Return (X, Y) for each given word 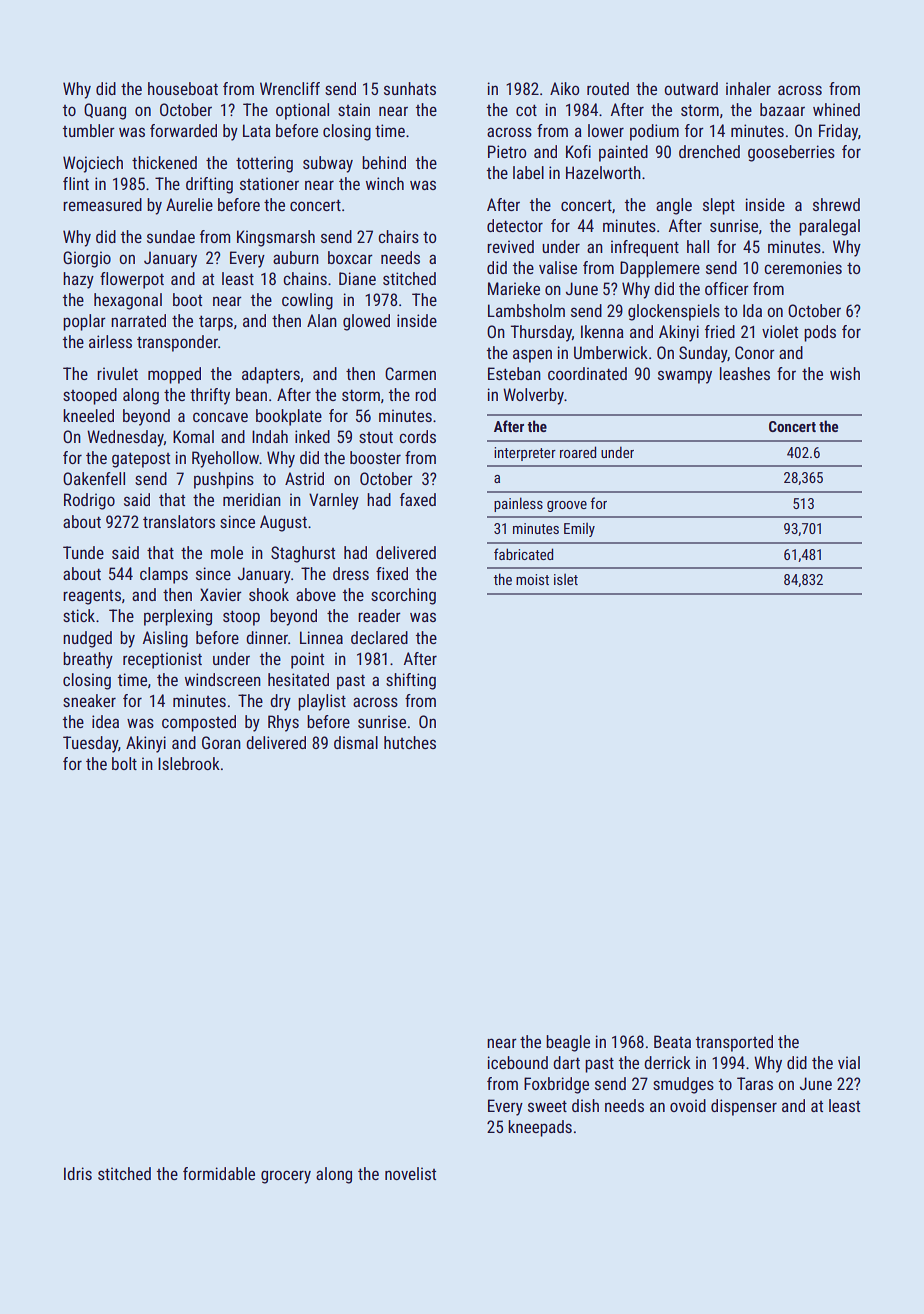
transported (734, 1043)
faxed (418, 499)
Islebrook (189, 763)
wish (845, 373)
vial (849, 1062)
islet (566, 579)
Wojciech (93, 164)
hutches (410, 742)
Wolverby (533, 396)
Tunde (83, 552)
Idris (78, 1173)
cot (526, 110)
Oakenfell (94, 478)
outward (691, 88)
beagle (568, 1043)
